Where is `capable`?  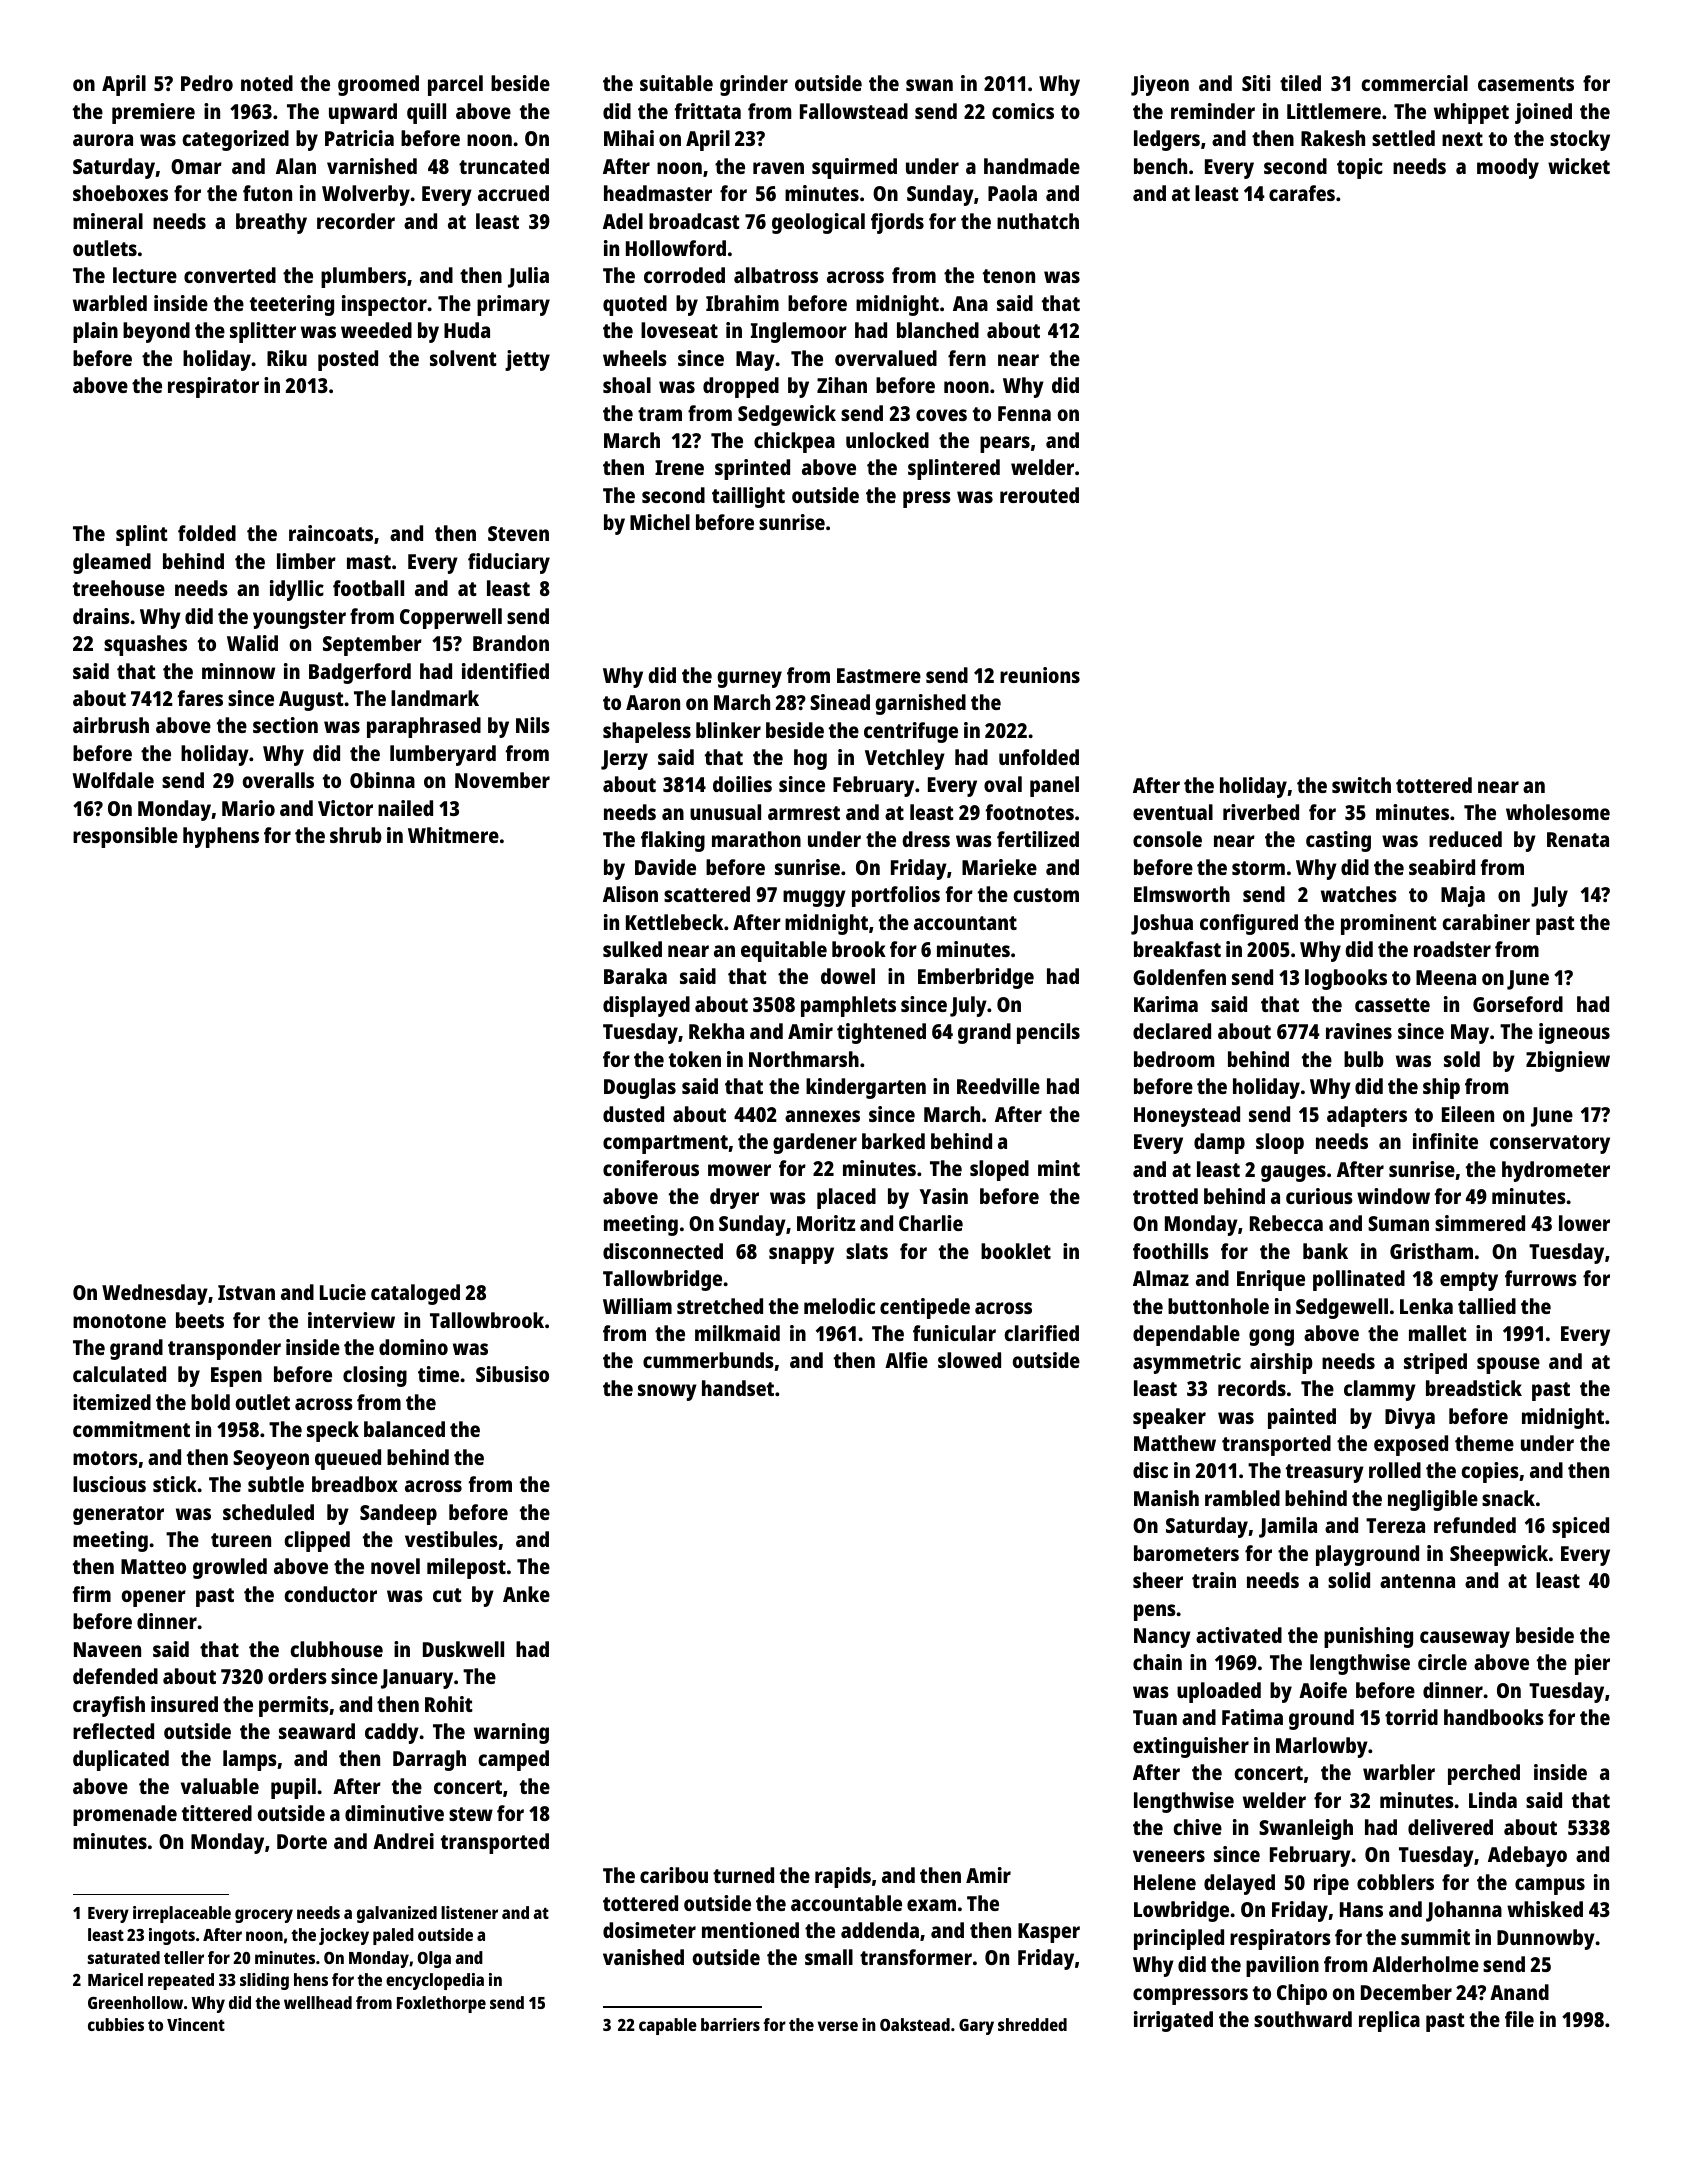 capable is located at coordinates (668, 2026).
